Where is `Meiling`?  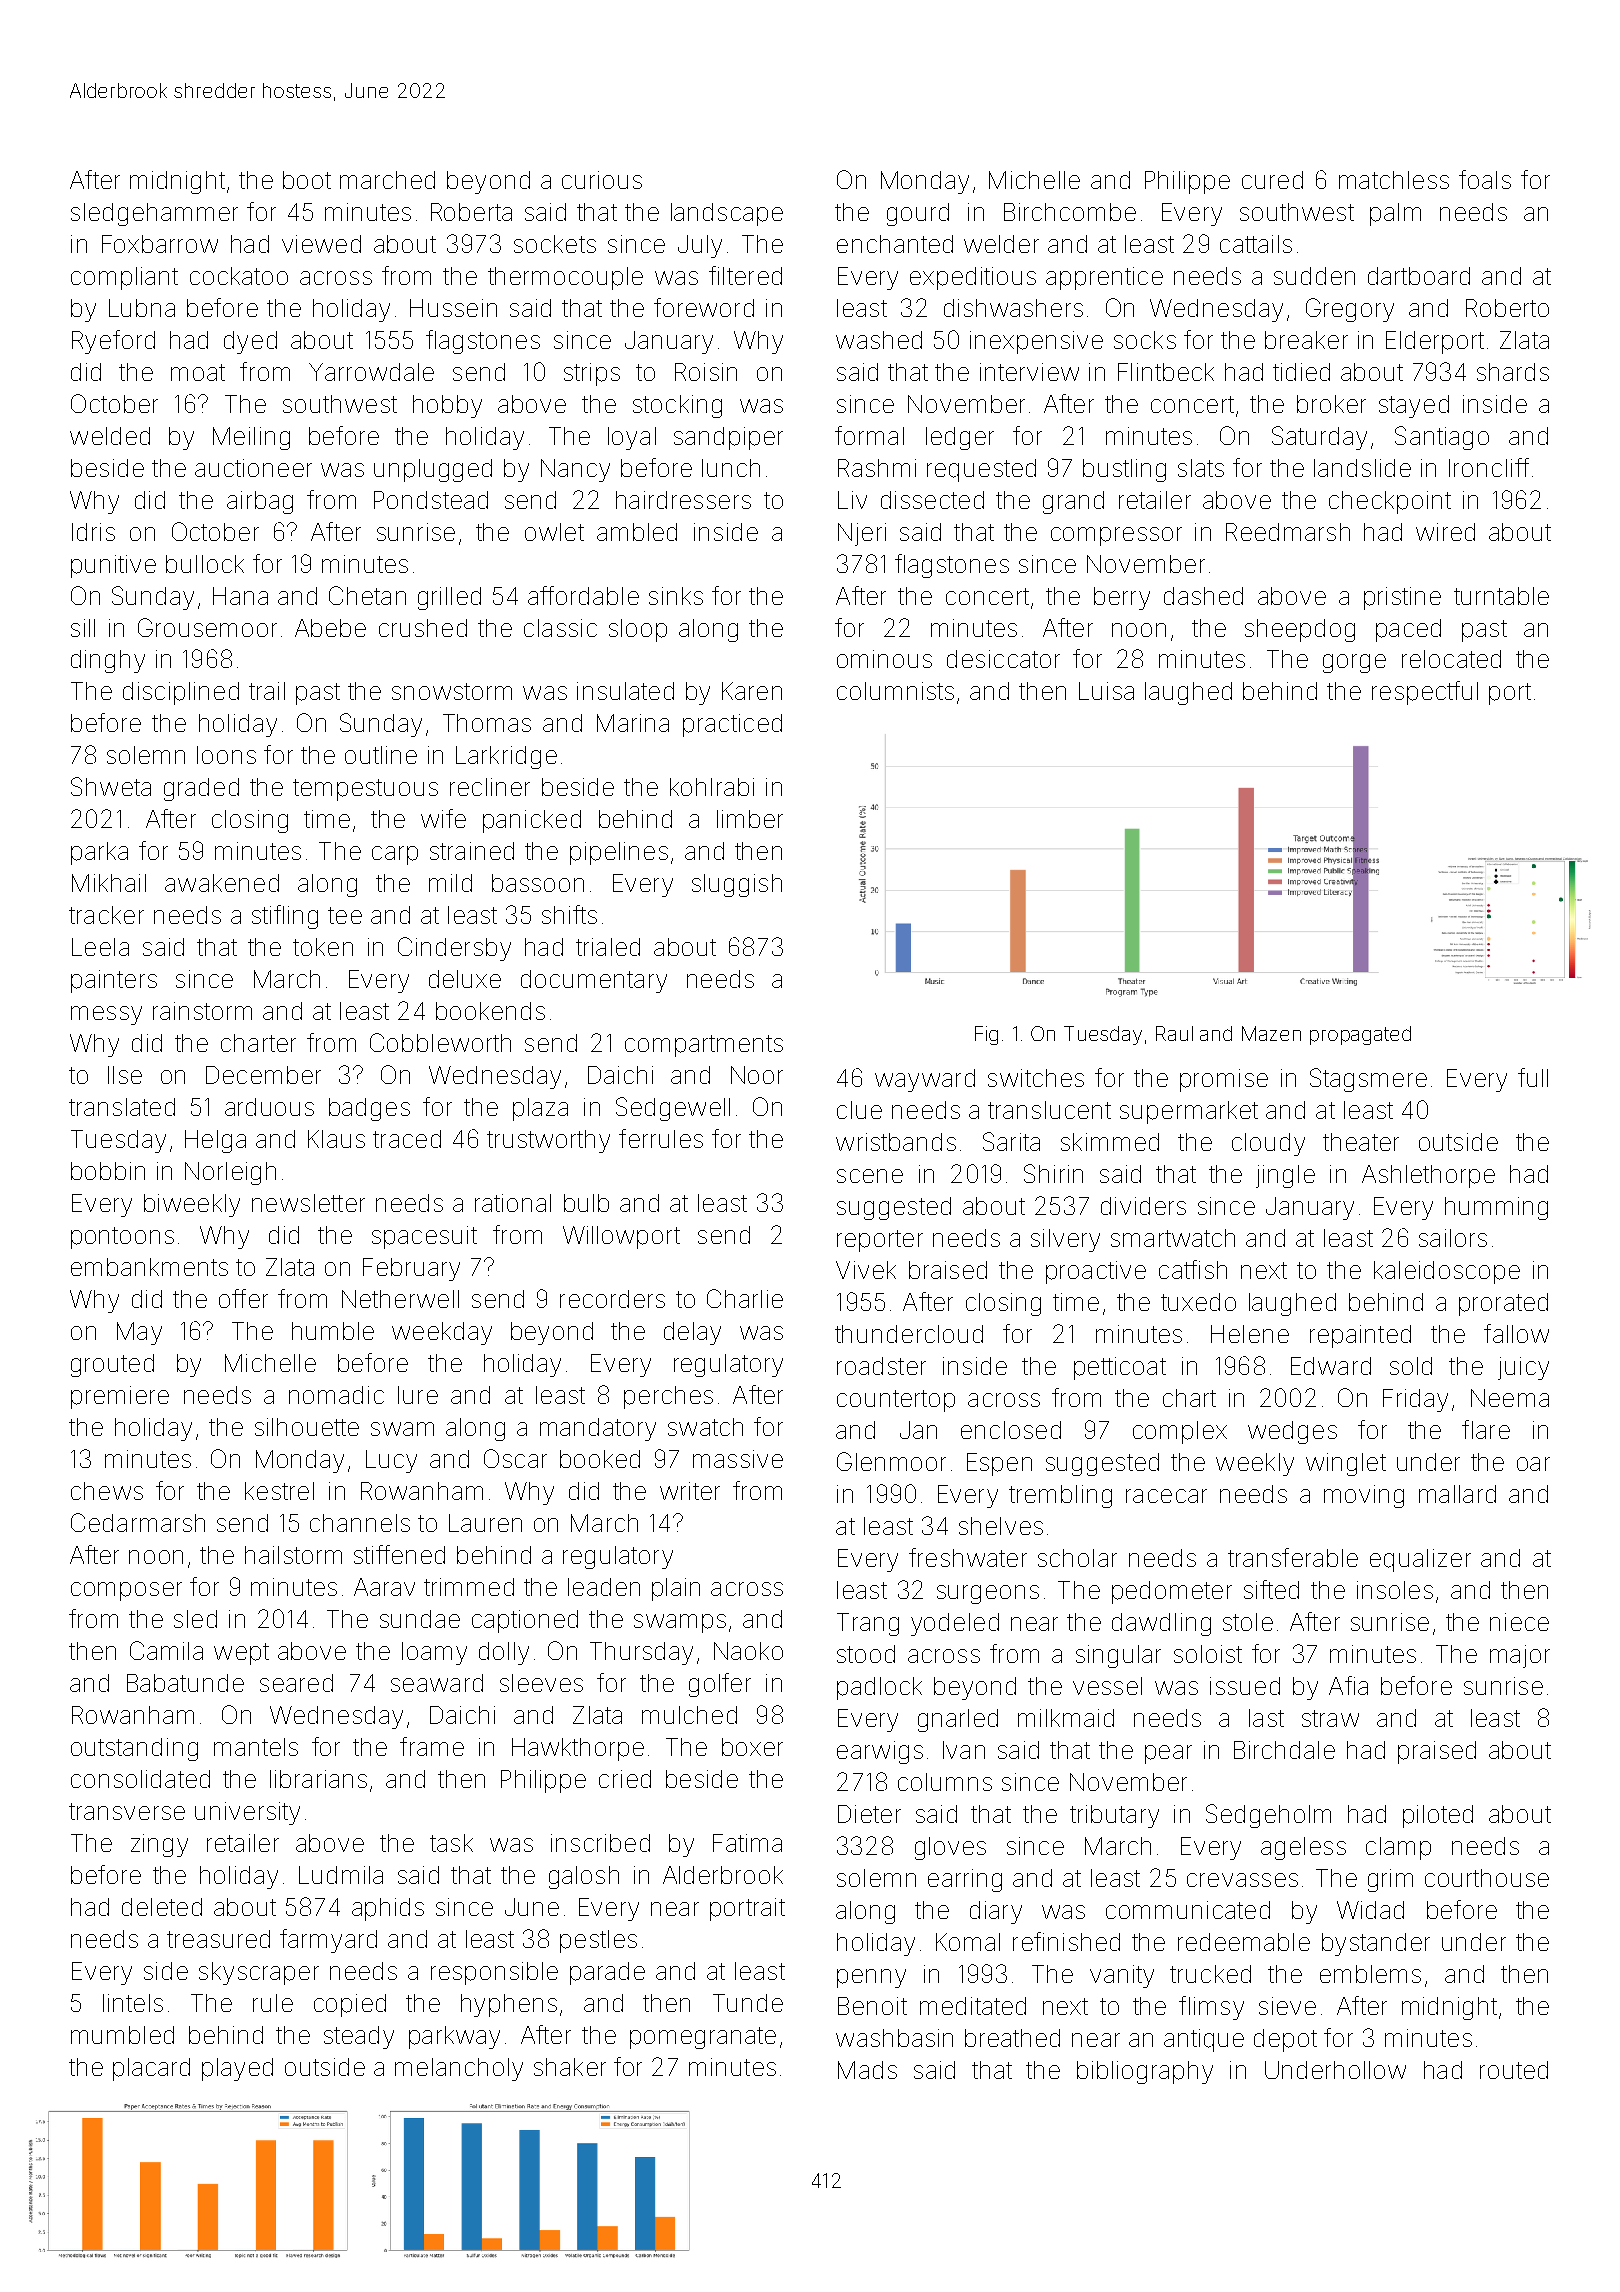
Meiling is located at coordinates (251, 438).
